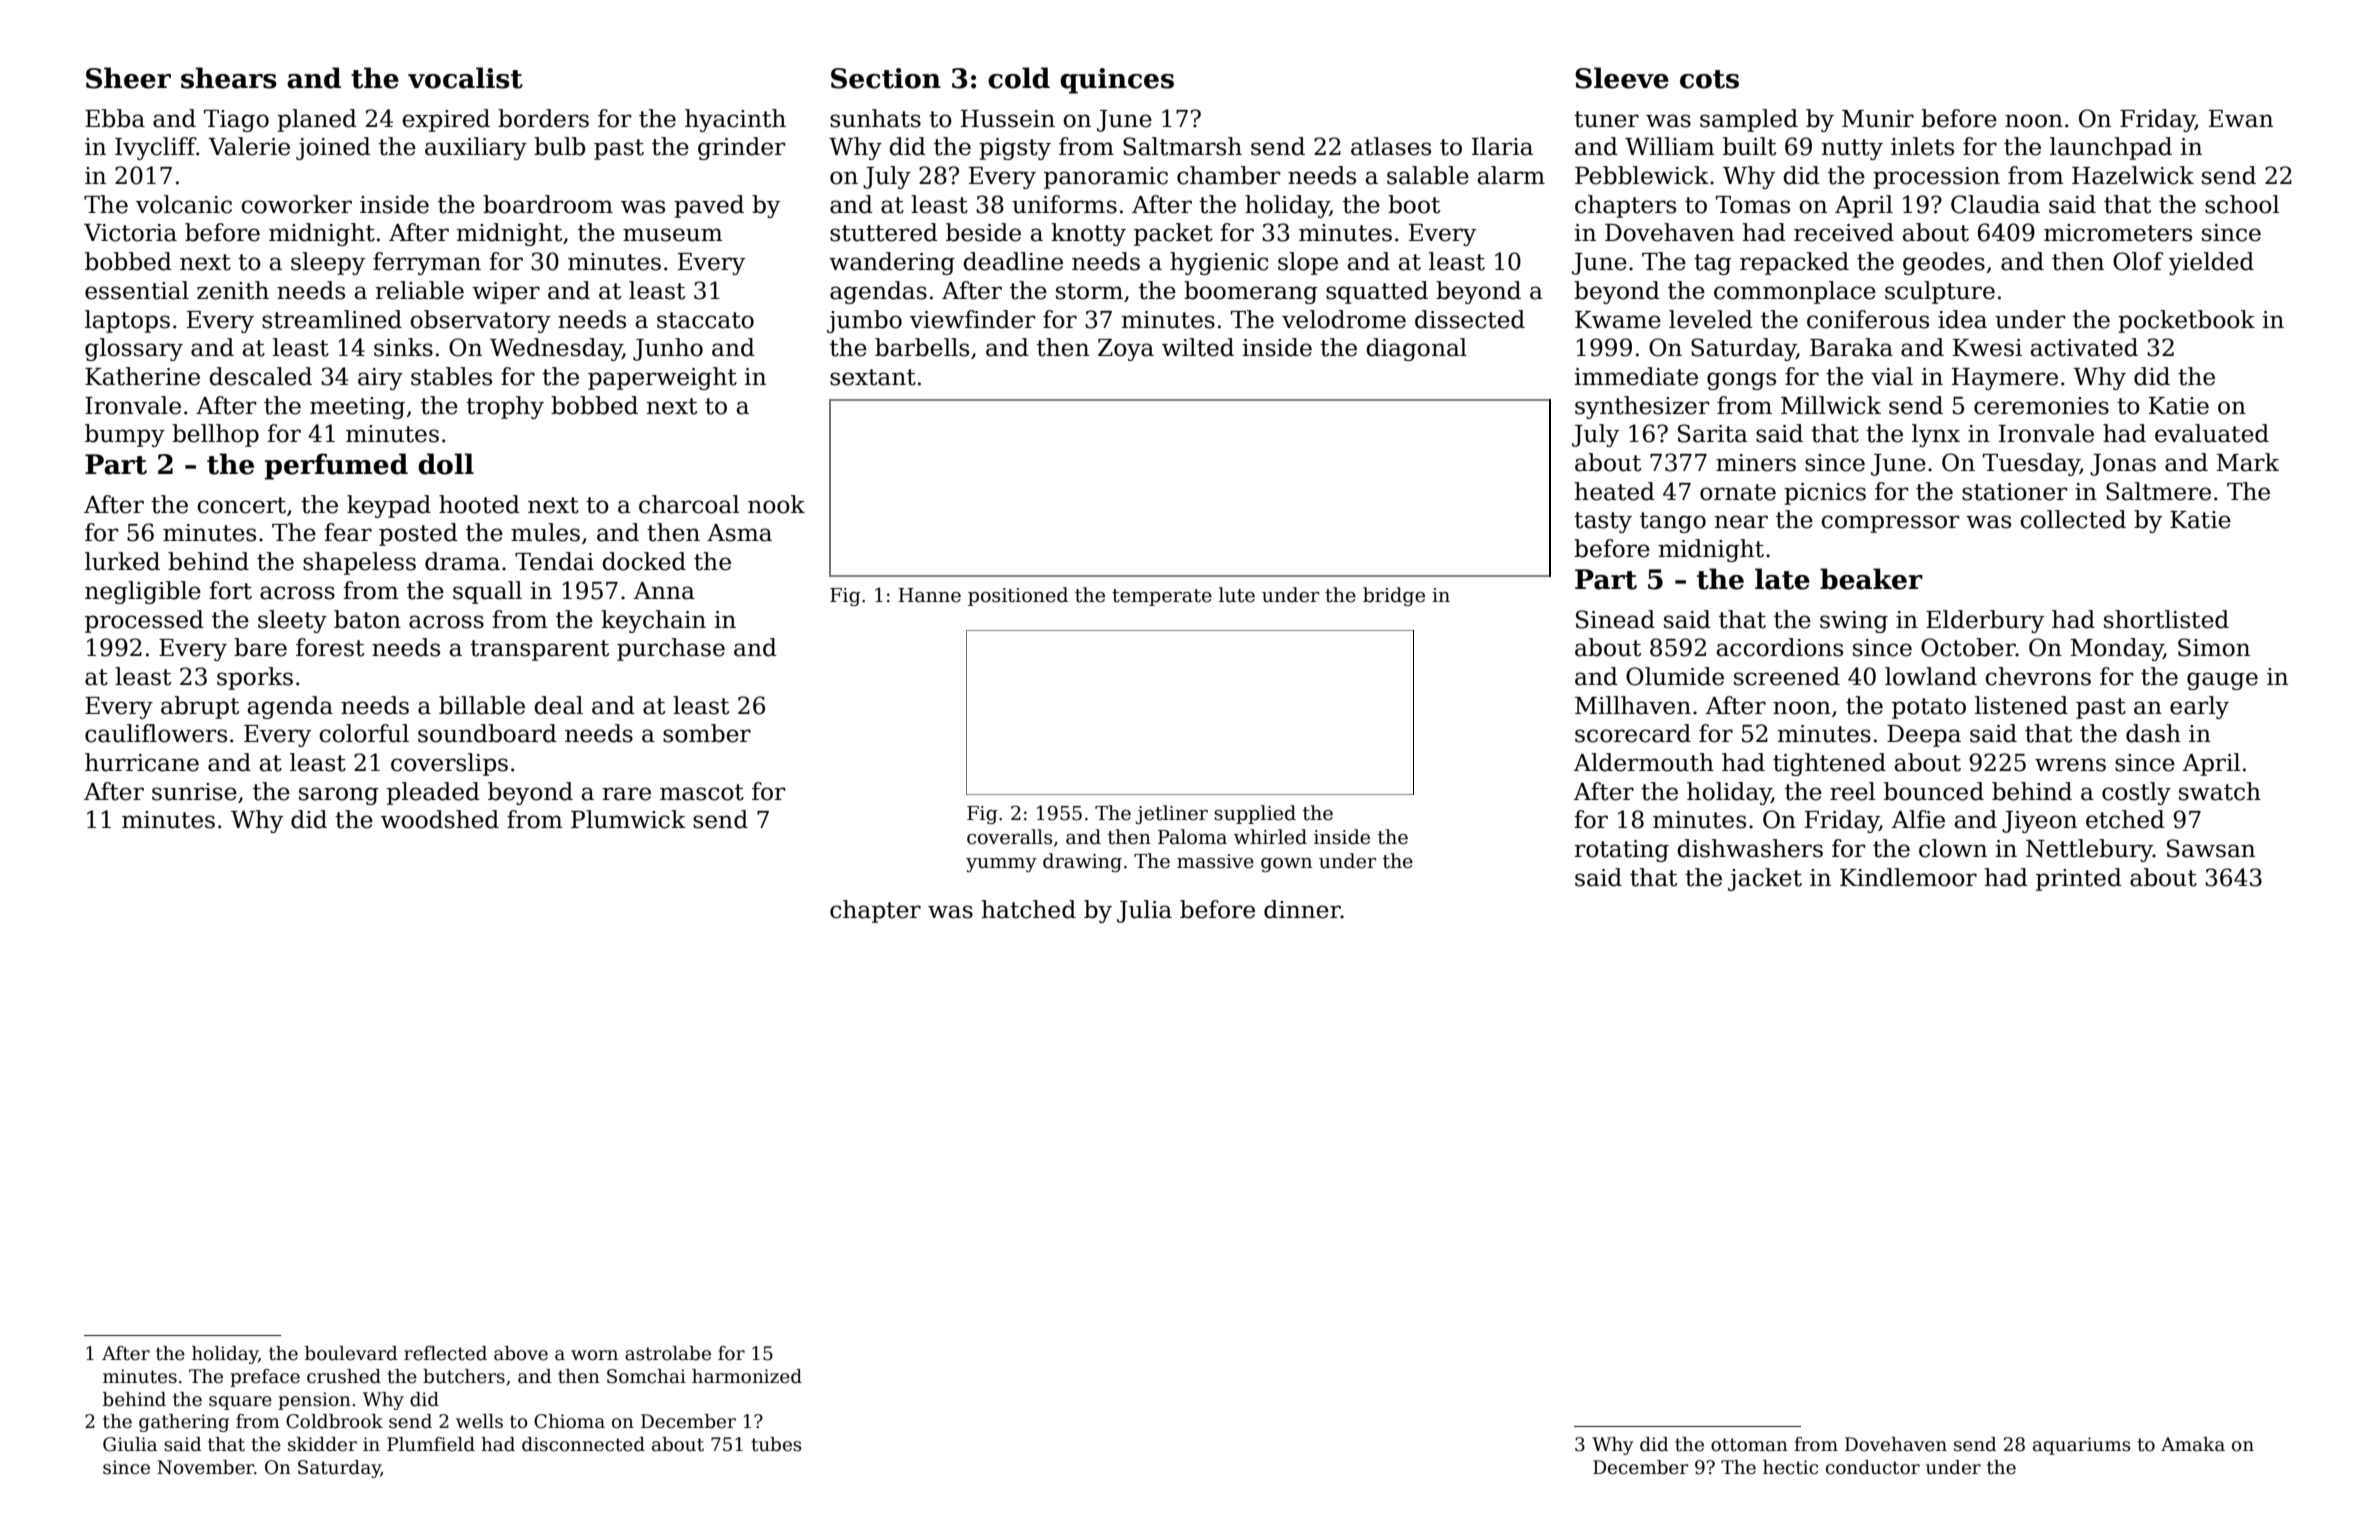 This screenshot has height=1540, width=2380. I want to click on yielded, so click(2211, 263).
